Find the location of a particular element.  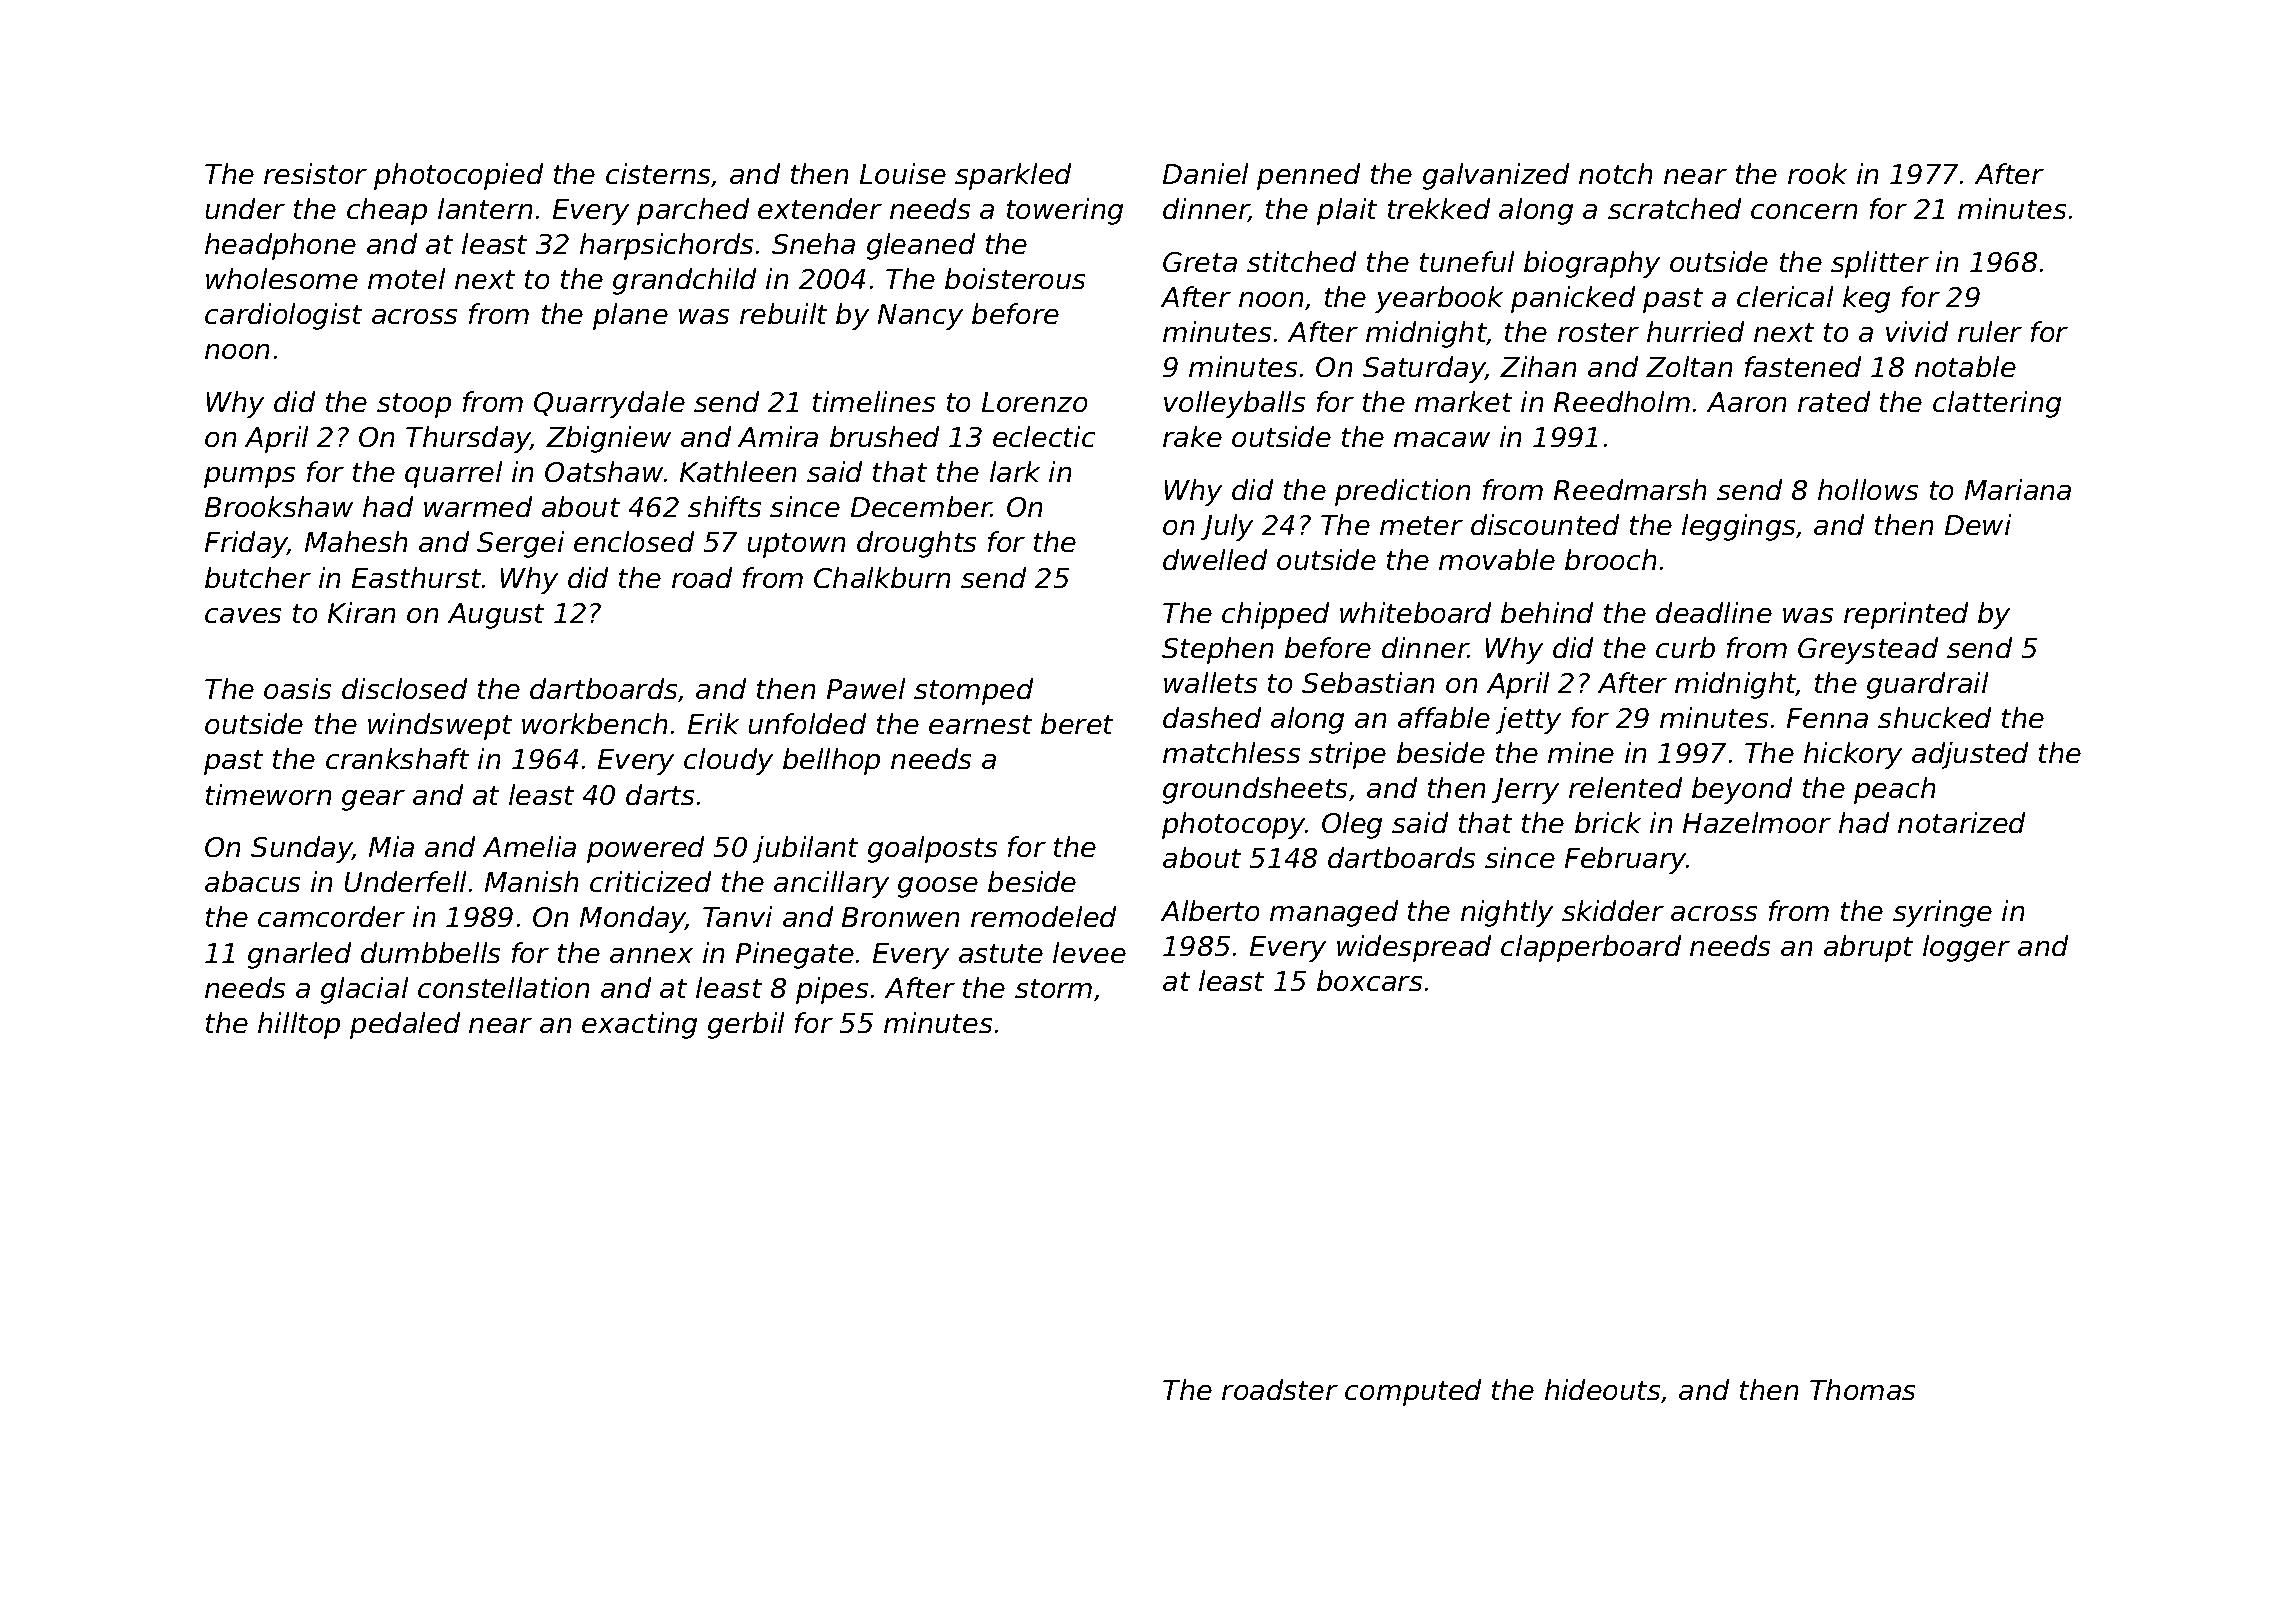

notch is located at coordinates (1615, 173).
